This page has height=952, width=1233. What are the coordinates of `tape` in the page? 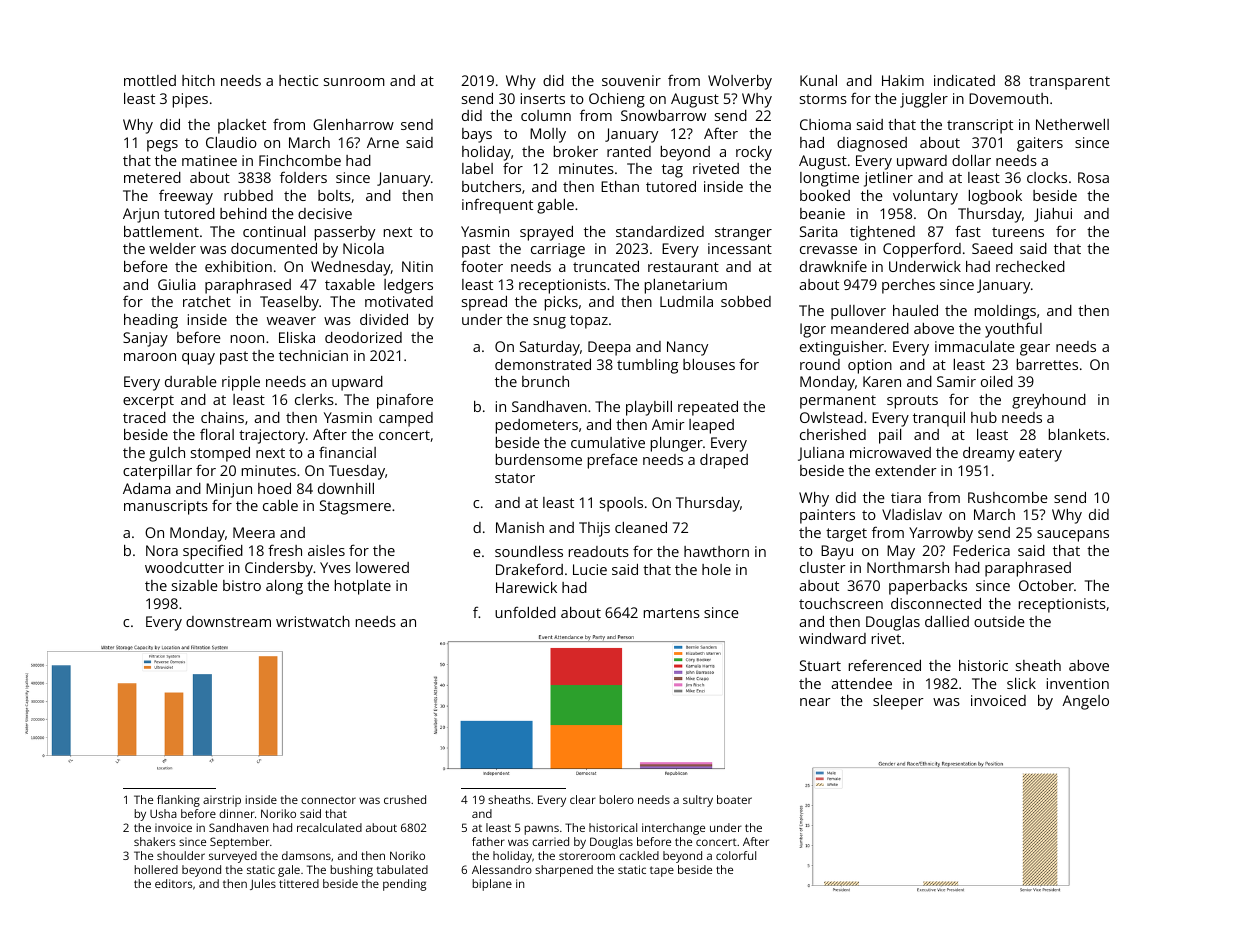 It's located at (662, 871).
